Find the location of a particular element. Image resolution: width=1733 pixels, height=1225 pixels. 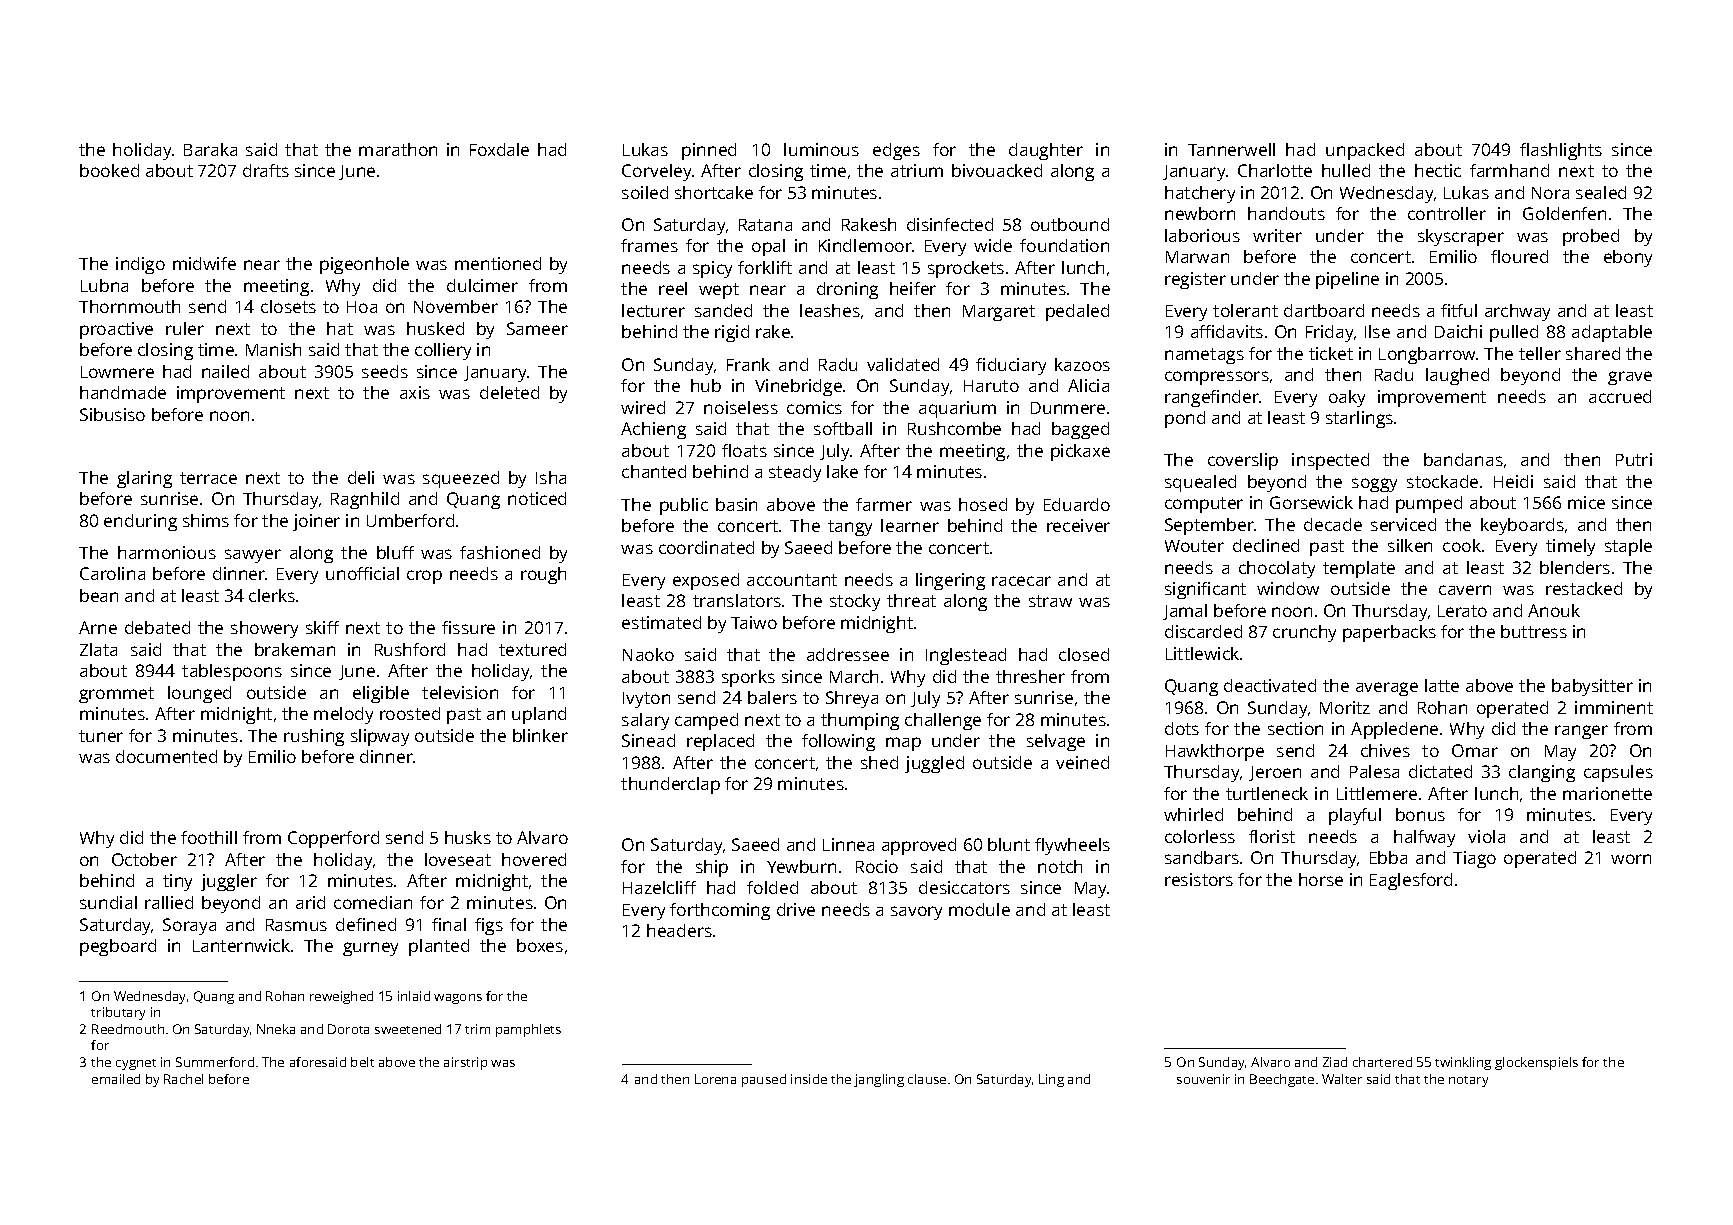

Rachel is located at coordinates (183, 1079).
